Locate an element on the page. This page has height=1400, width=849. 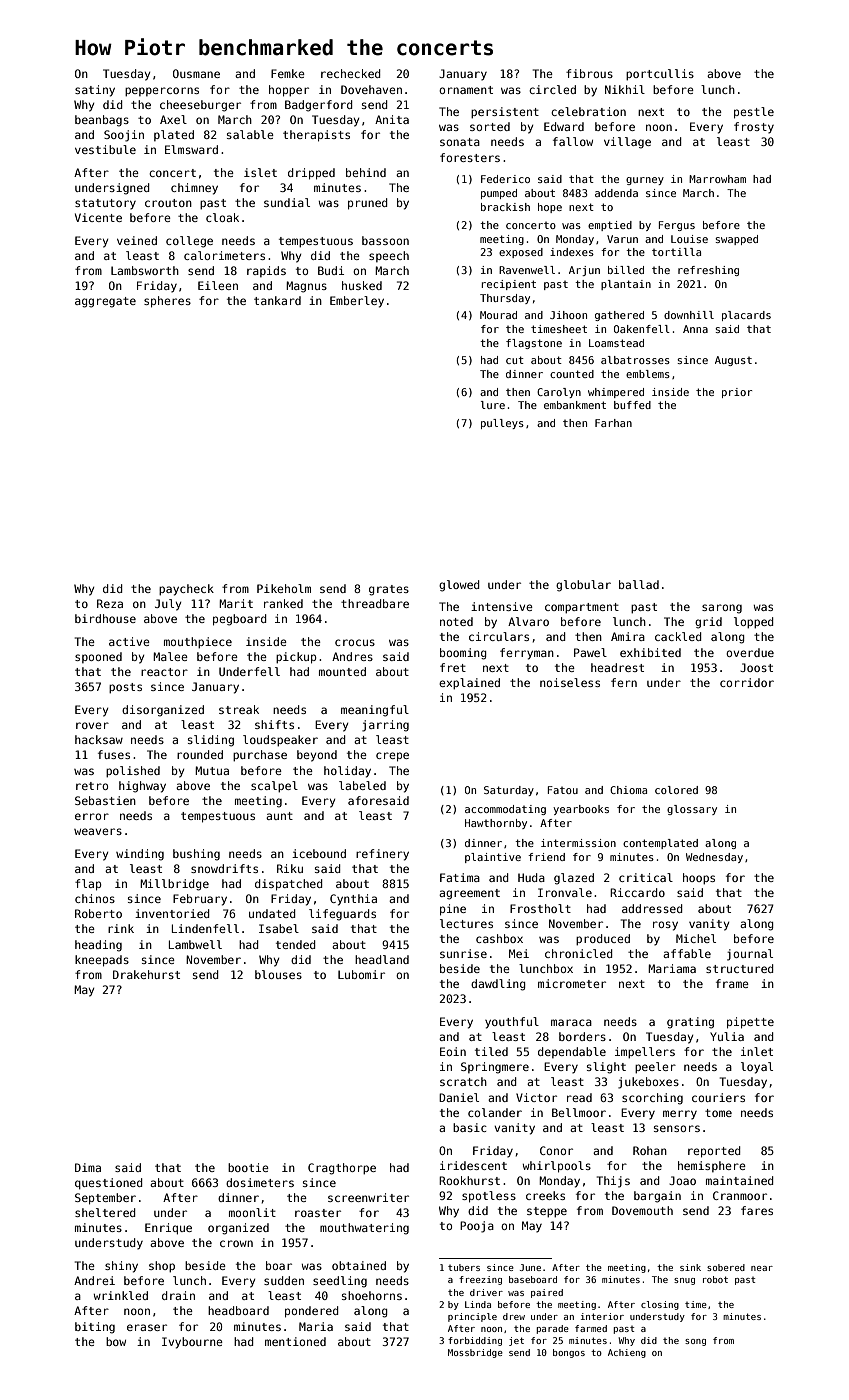
mentioned is located at coordinates (295, 1341).
